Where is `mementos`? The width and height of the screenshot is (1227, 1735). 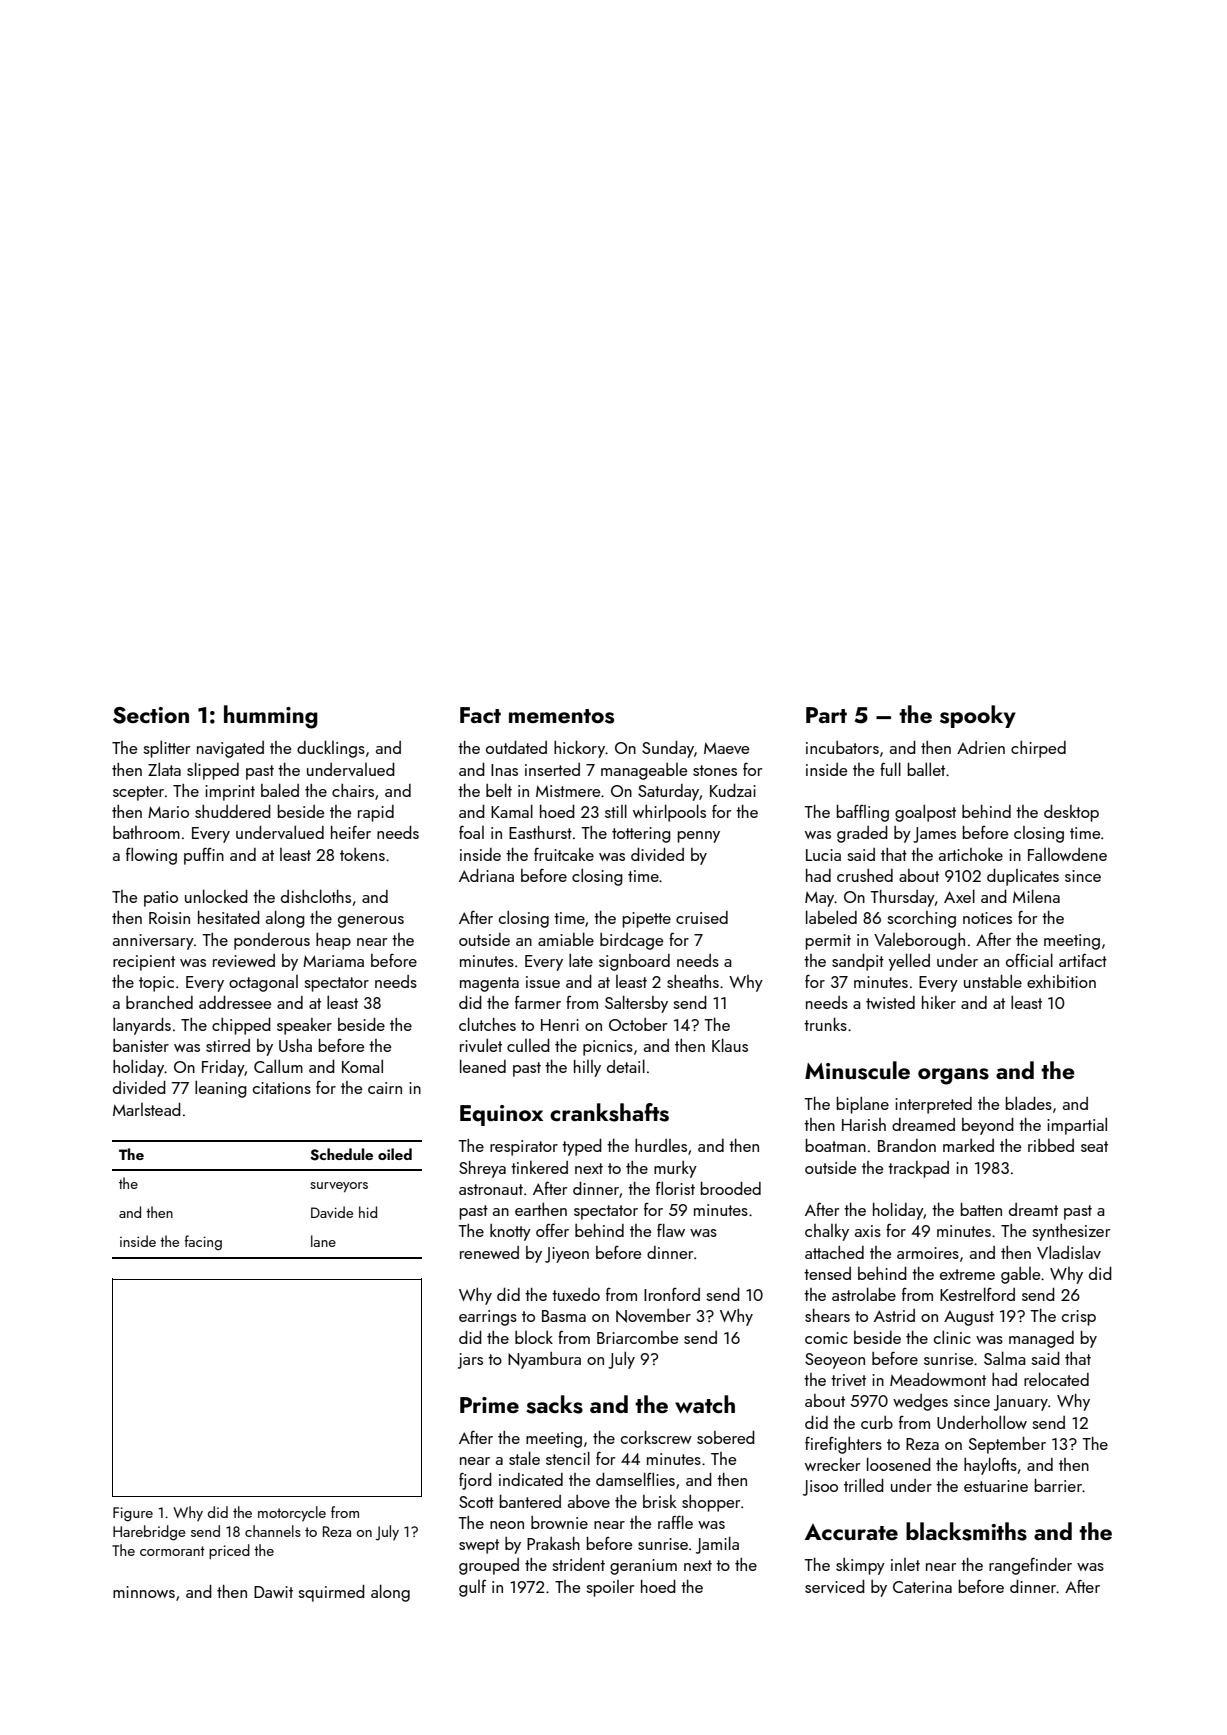 mementos is located at coordinates (561, 716).
